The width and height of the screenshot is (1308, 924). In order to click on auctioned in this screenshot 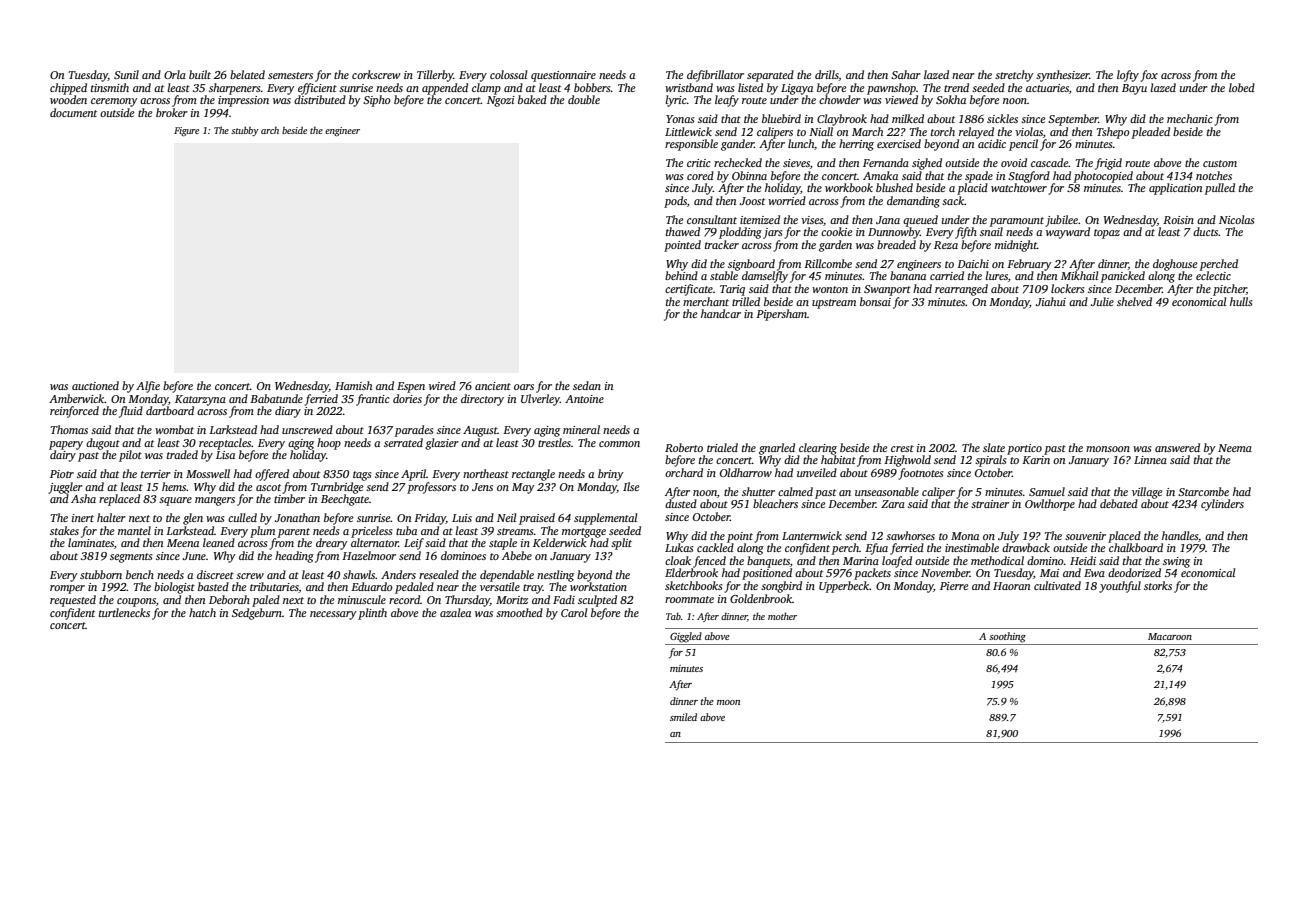, I will do `click(95, 385)`.
